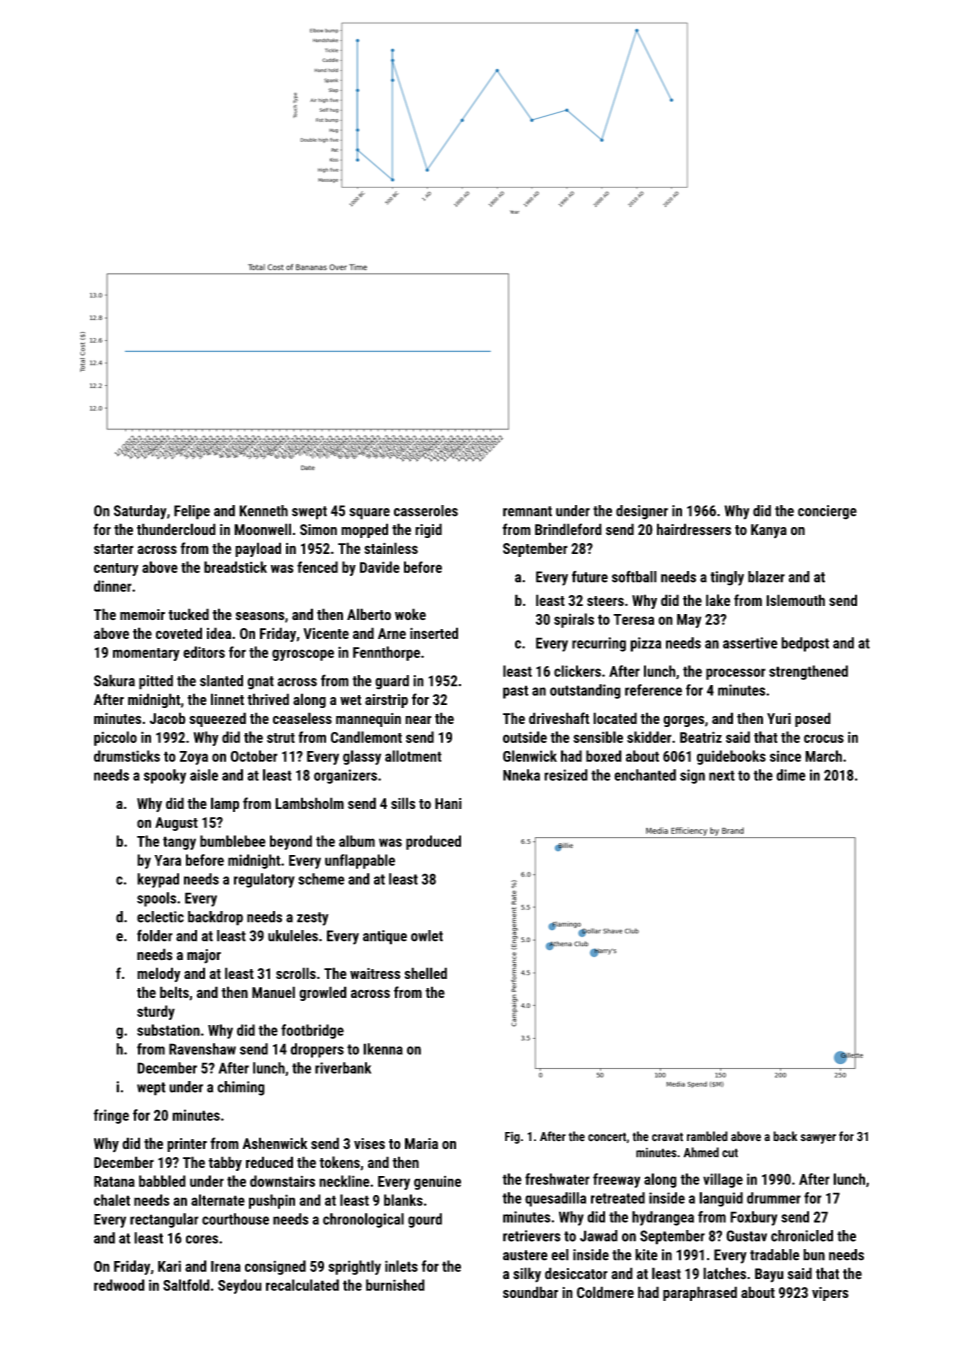  What do you see at coordinates (426, 973) in the screenshot?
I see `shelled` at bounding box center [426, 973].
